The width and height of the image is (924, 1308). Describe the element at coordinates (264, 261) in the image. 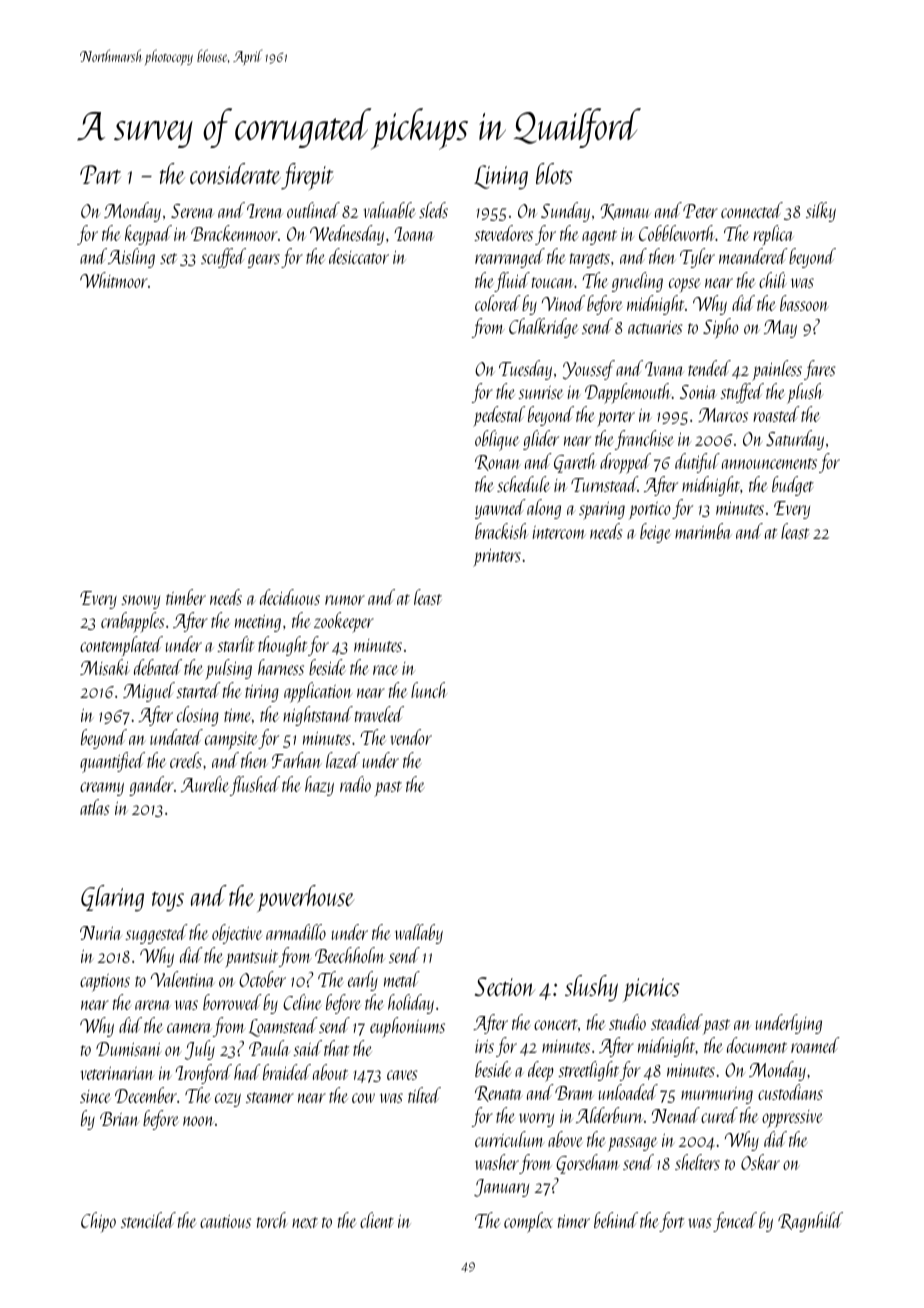

I see `gears` at that location.
